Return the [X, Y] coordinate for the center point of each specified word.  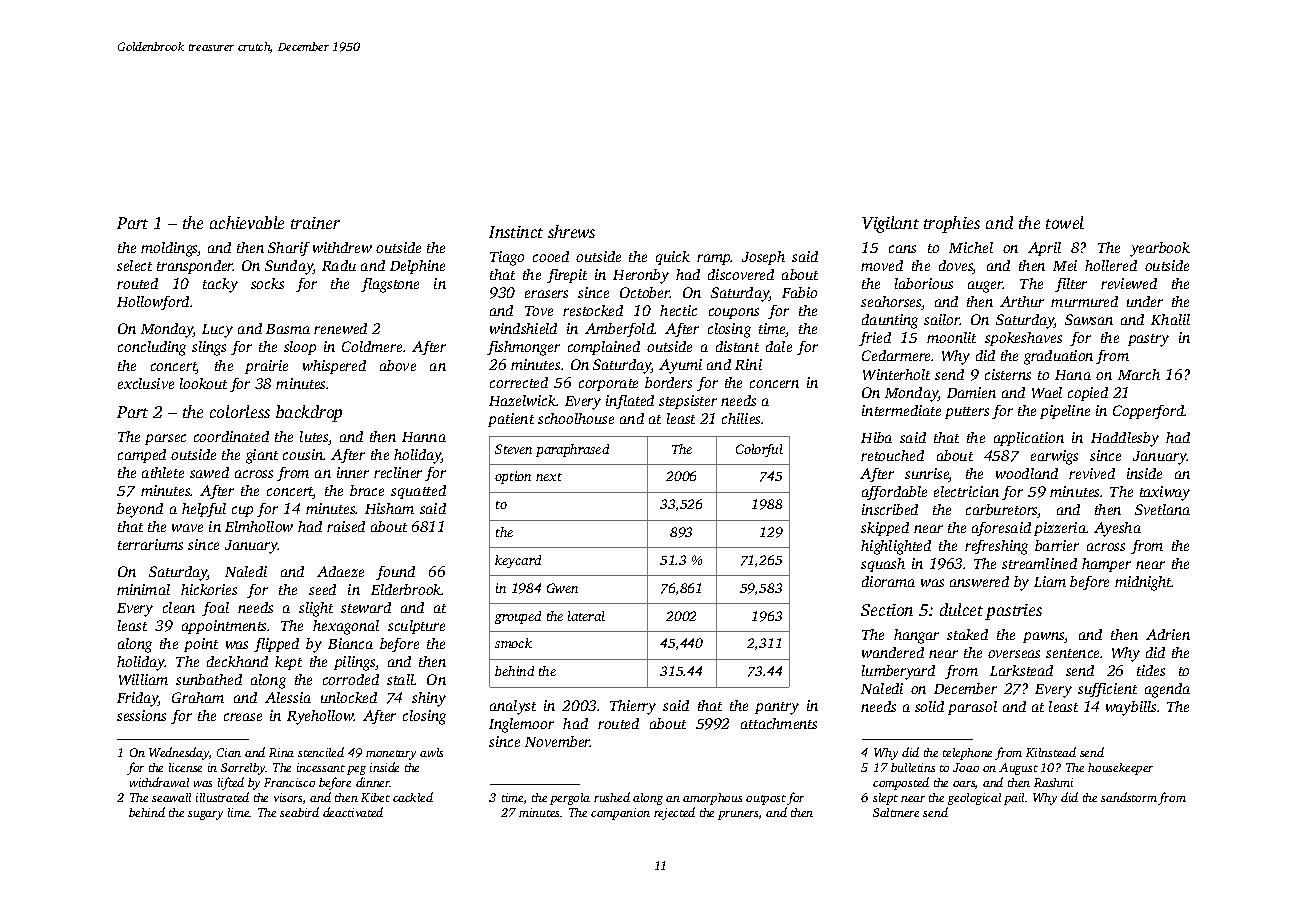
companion [620, 814]
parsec [165, 439]
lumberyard [898, 672]
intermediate [901, 410]
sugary [205, 815]
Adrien [1168, 634]
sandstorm [1129, 797]
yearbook [1160, 249]
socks [267, 283]
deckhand [237, 661]
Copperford [1149, 412]
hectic [678, 310]
